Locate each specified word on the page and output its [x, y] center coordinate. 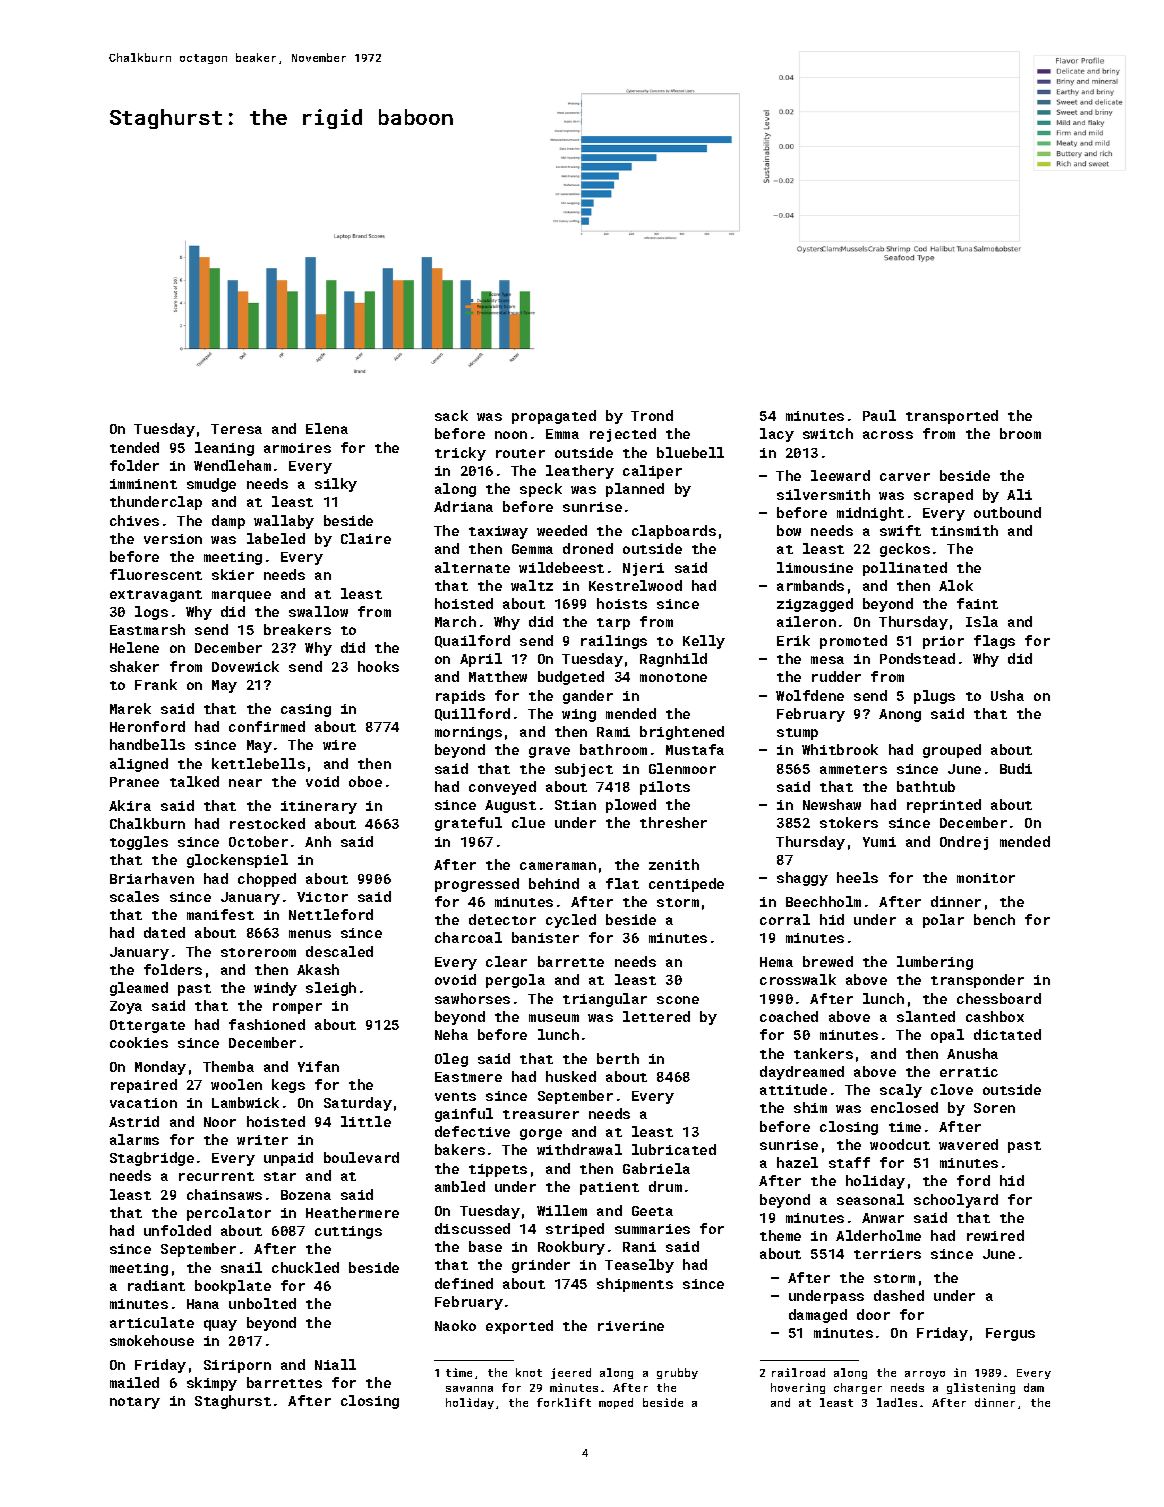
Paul [879, 415]
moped [616, 1403]
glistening [981, 1388]
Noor [220, 1122]
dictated [1007, 1034]
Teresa [236, 429]
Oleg [451, 1060]
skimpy [212, 1384]
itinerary [319, 807]
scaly [901, 1091]
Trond [652, 415]
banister [545, 937]
